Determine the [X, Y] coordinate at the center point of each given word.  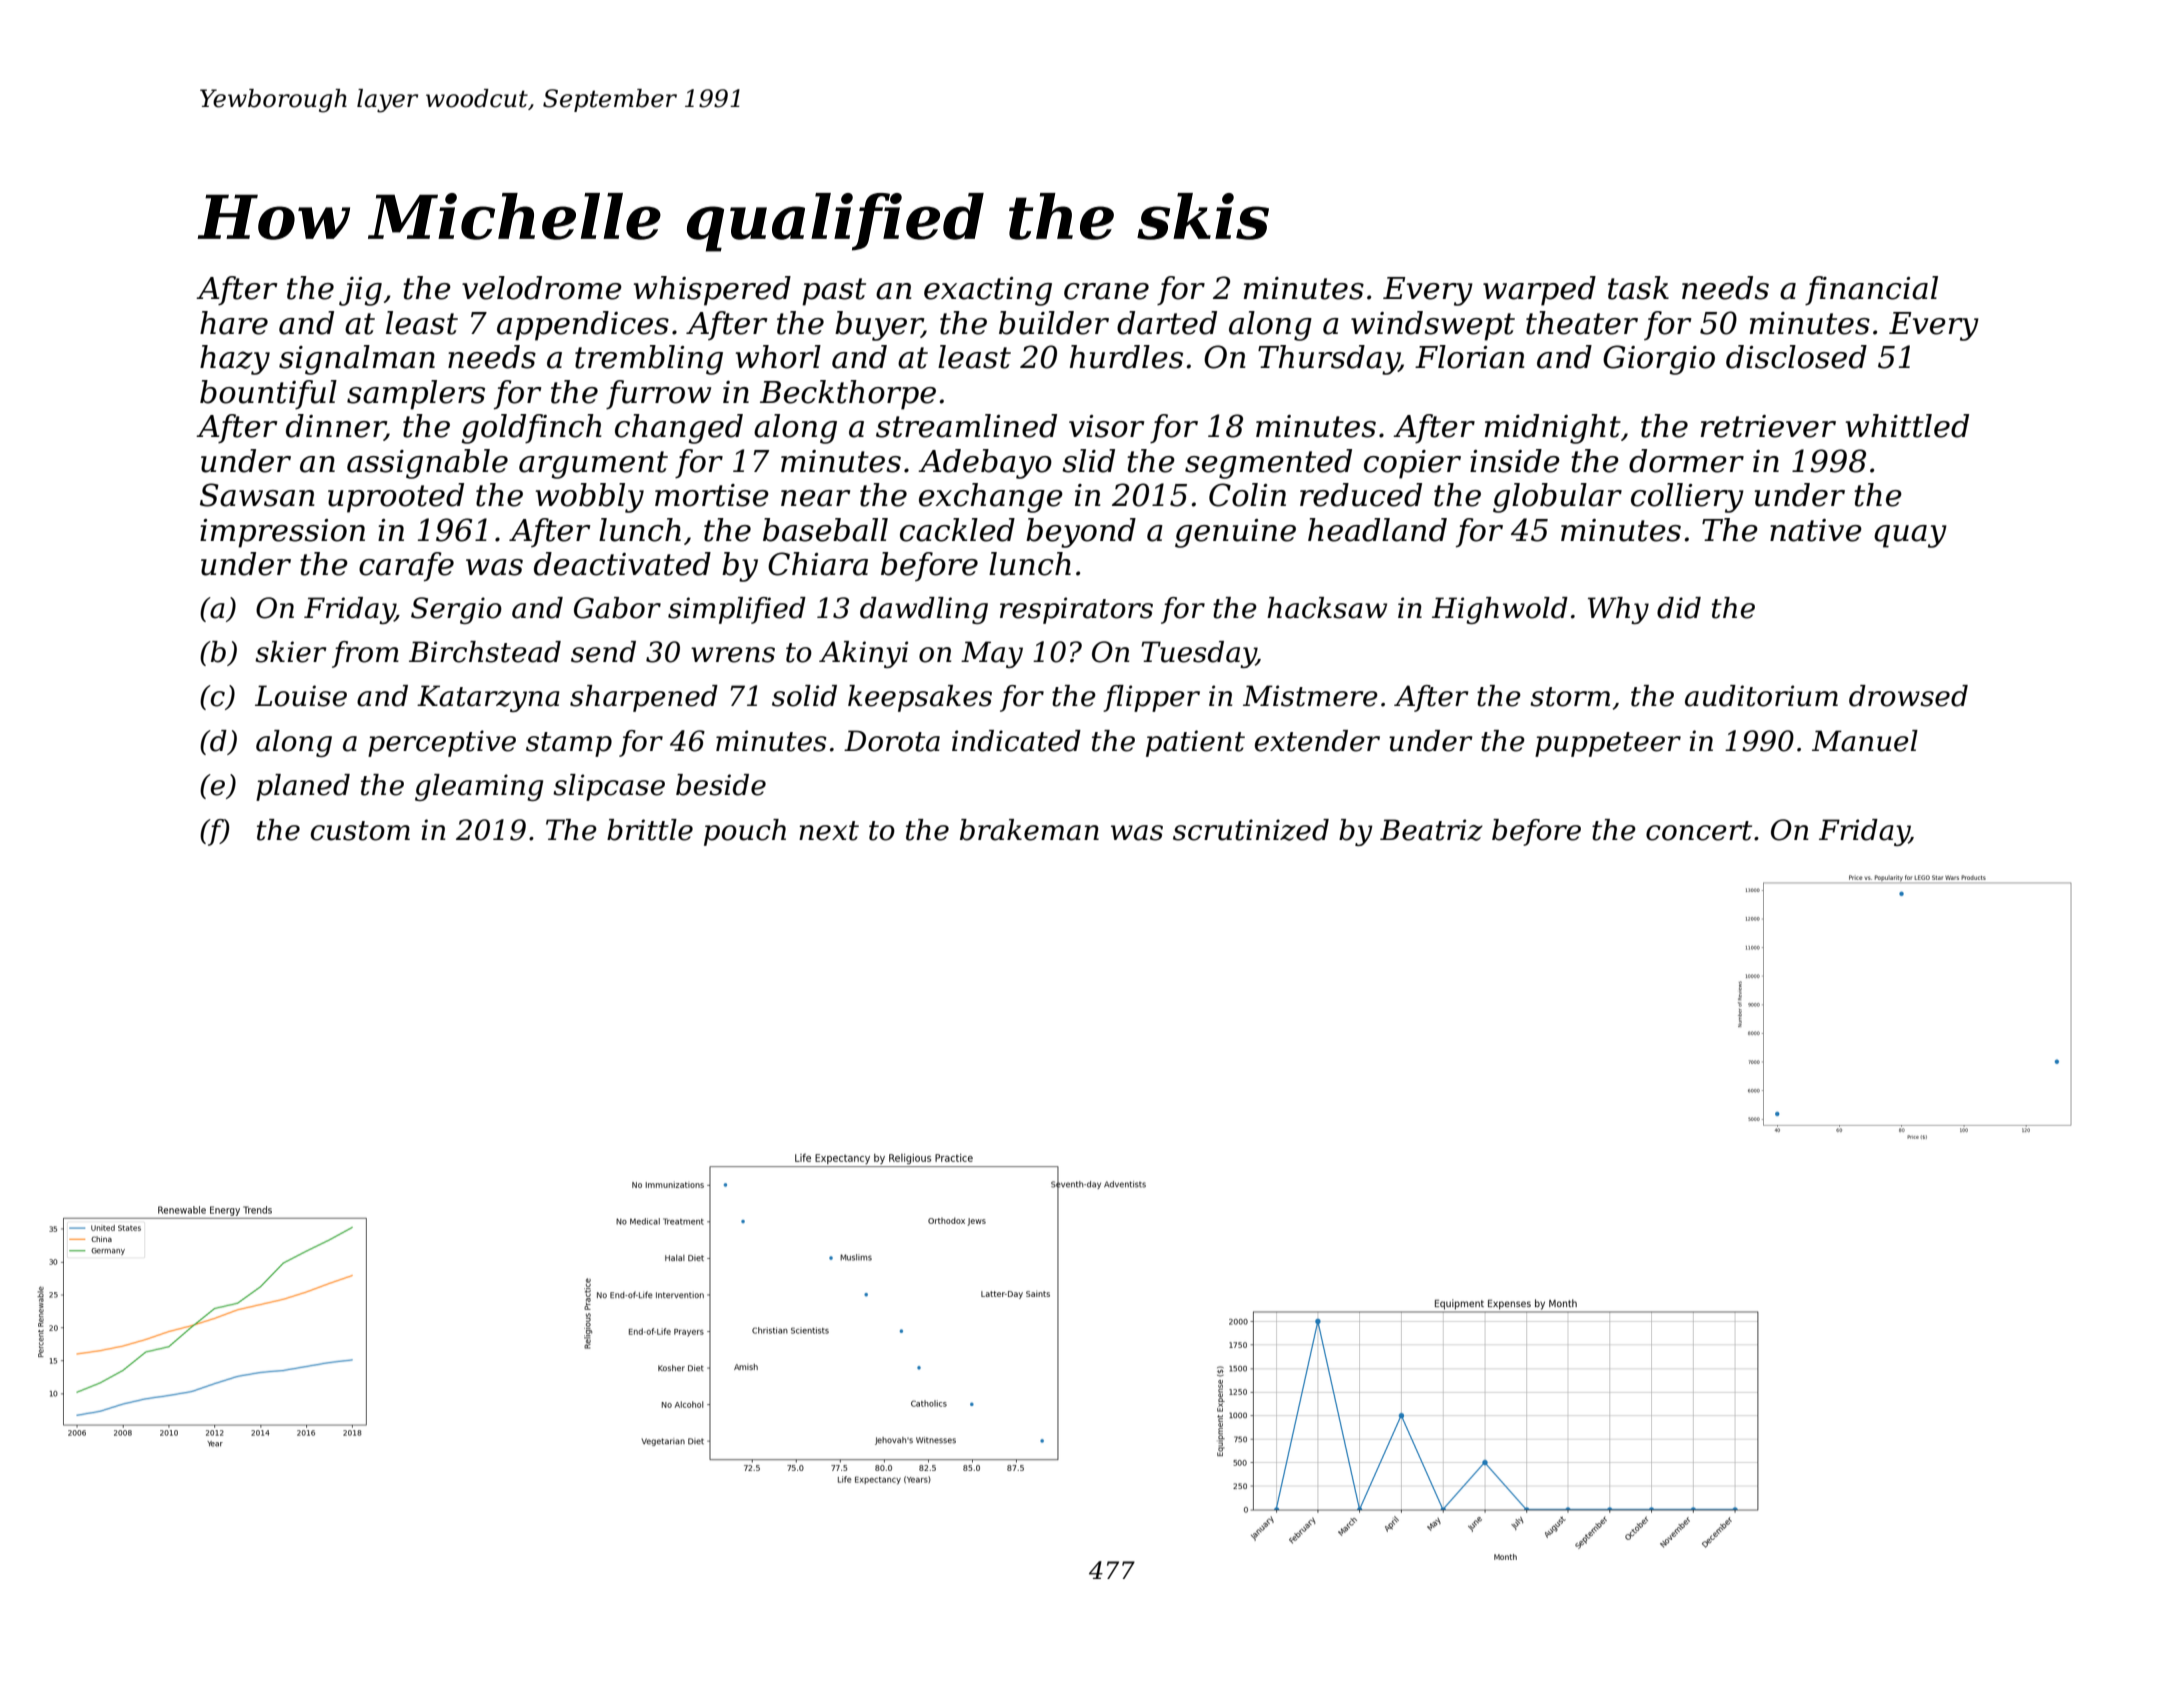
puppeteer [1608, 744]
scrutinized [1251, 830]
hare [234, 323]
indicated [1016, 741]
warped [1539, 291]
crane [1106, 291]
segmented [1268, 464]
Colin [1247, 495]
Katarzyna [488, 698]
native [1816, 530]
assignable [427, 464]
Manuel [1865, 741]
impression [282, 533]
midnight [1553, 429]
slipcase [609, 787]
